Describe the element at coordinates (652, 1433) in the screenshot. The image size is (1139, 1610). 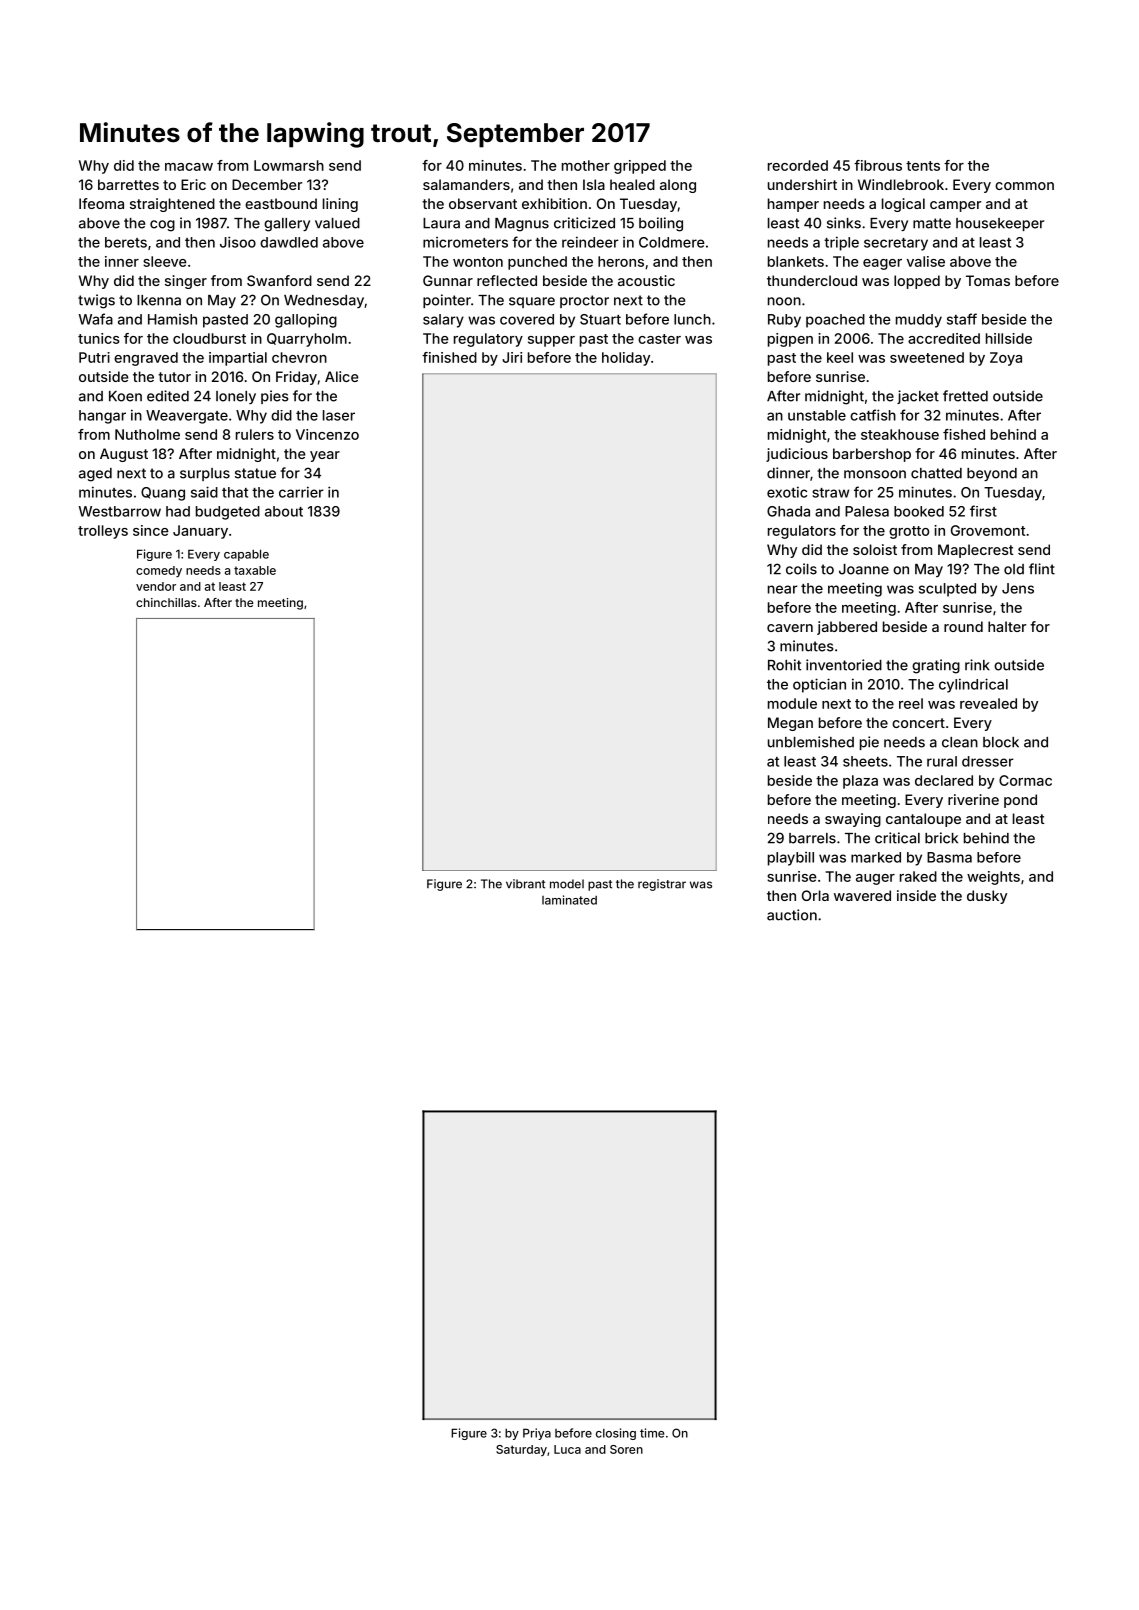
I see `time` at that location.
